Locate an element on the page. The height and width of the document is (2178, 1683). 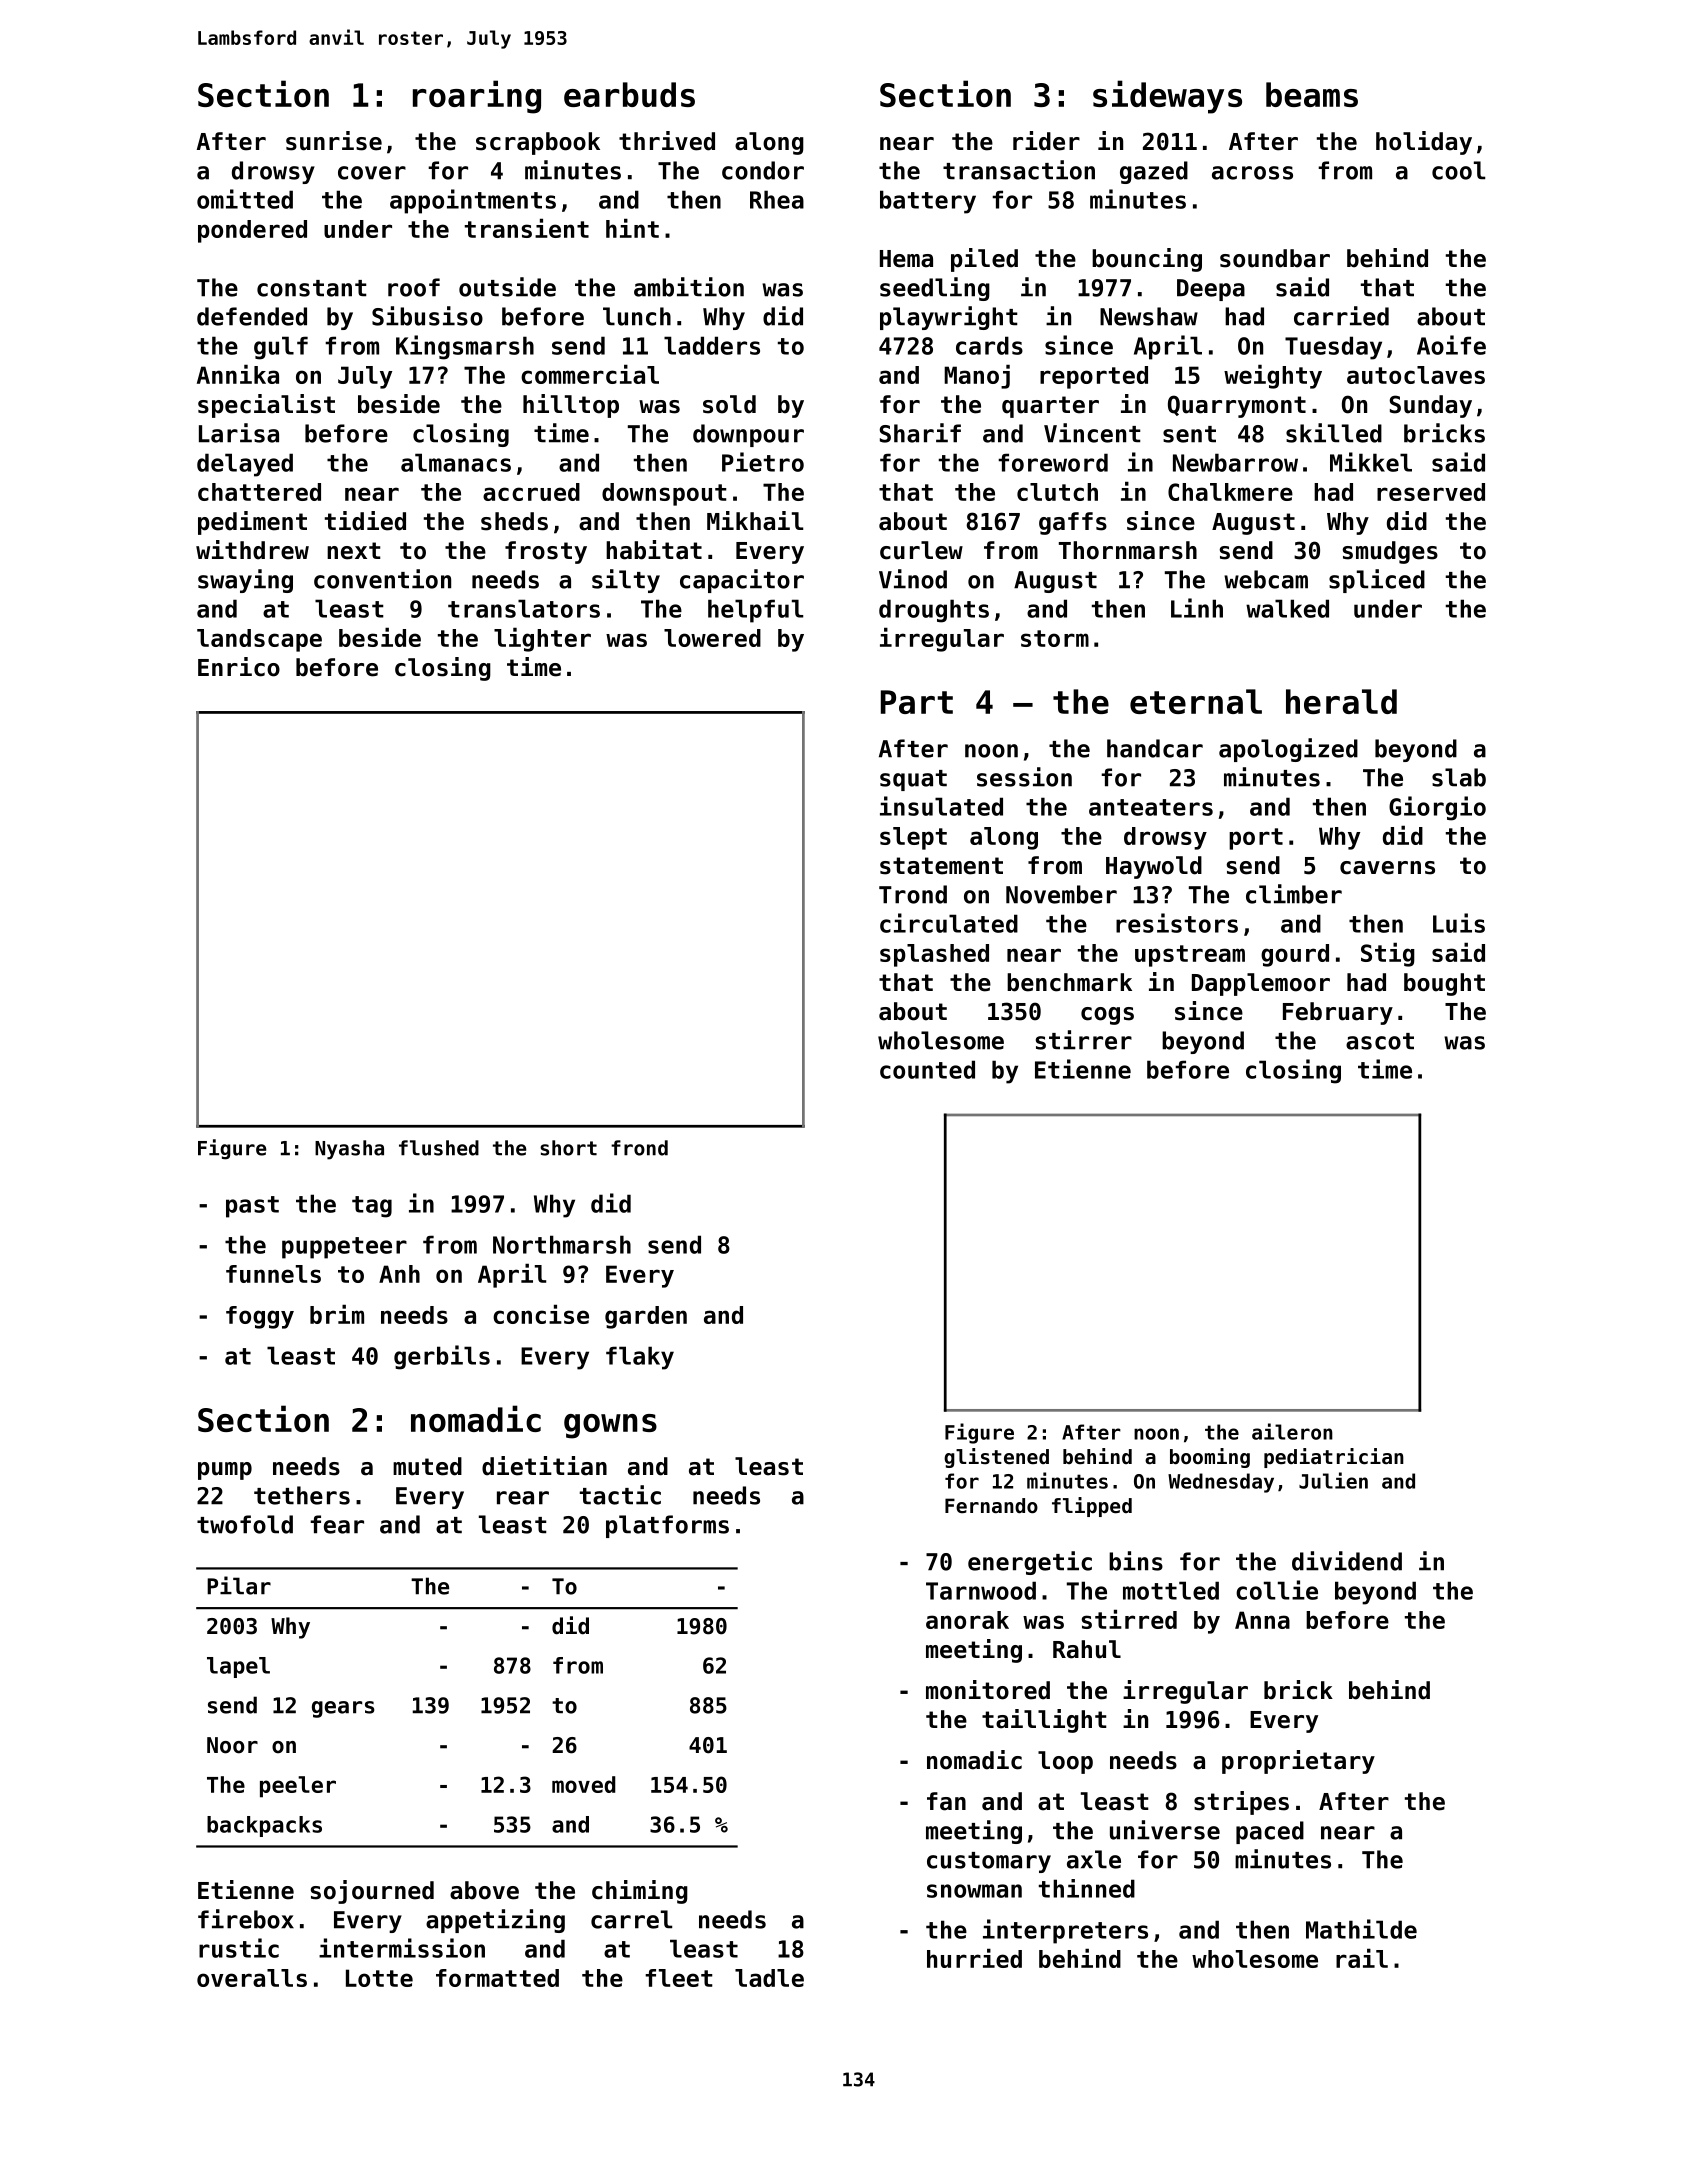
sold is located at coordinates (729, 404).
